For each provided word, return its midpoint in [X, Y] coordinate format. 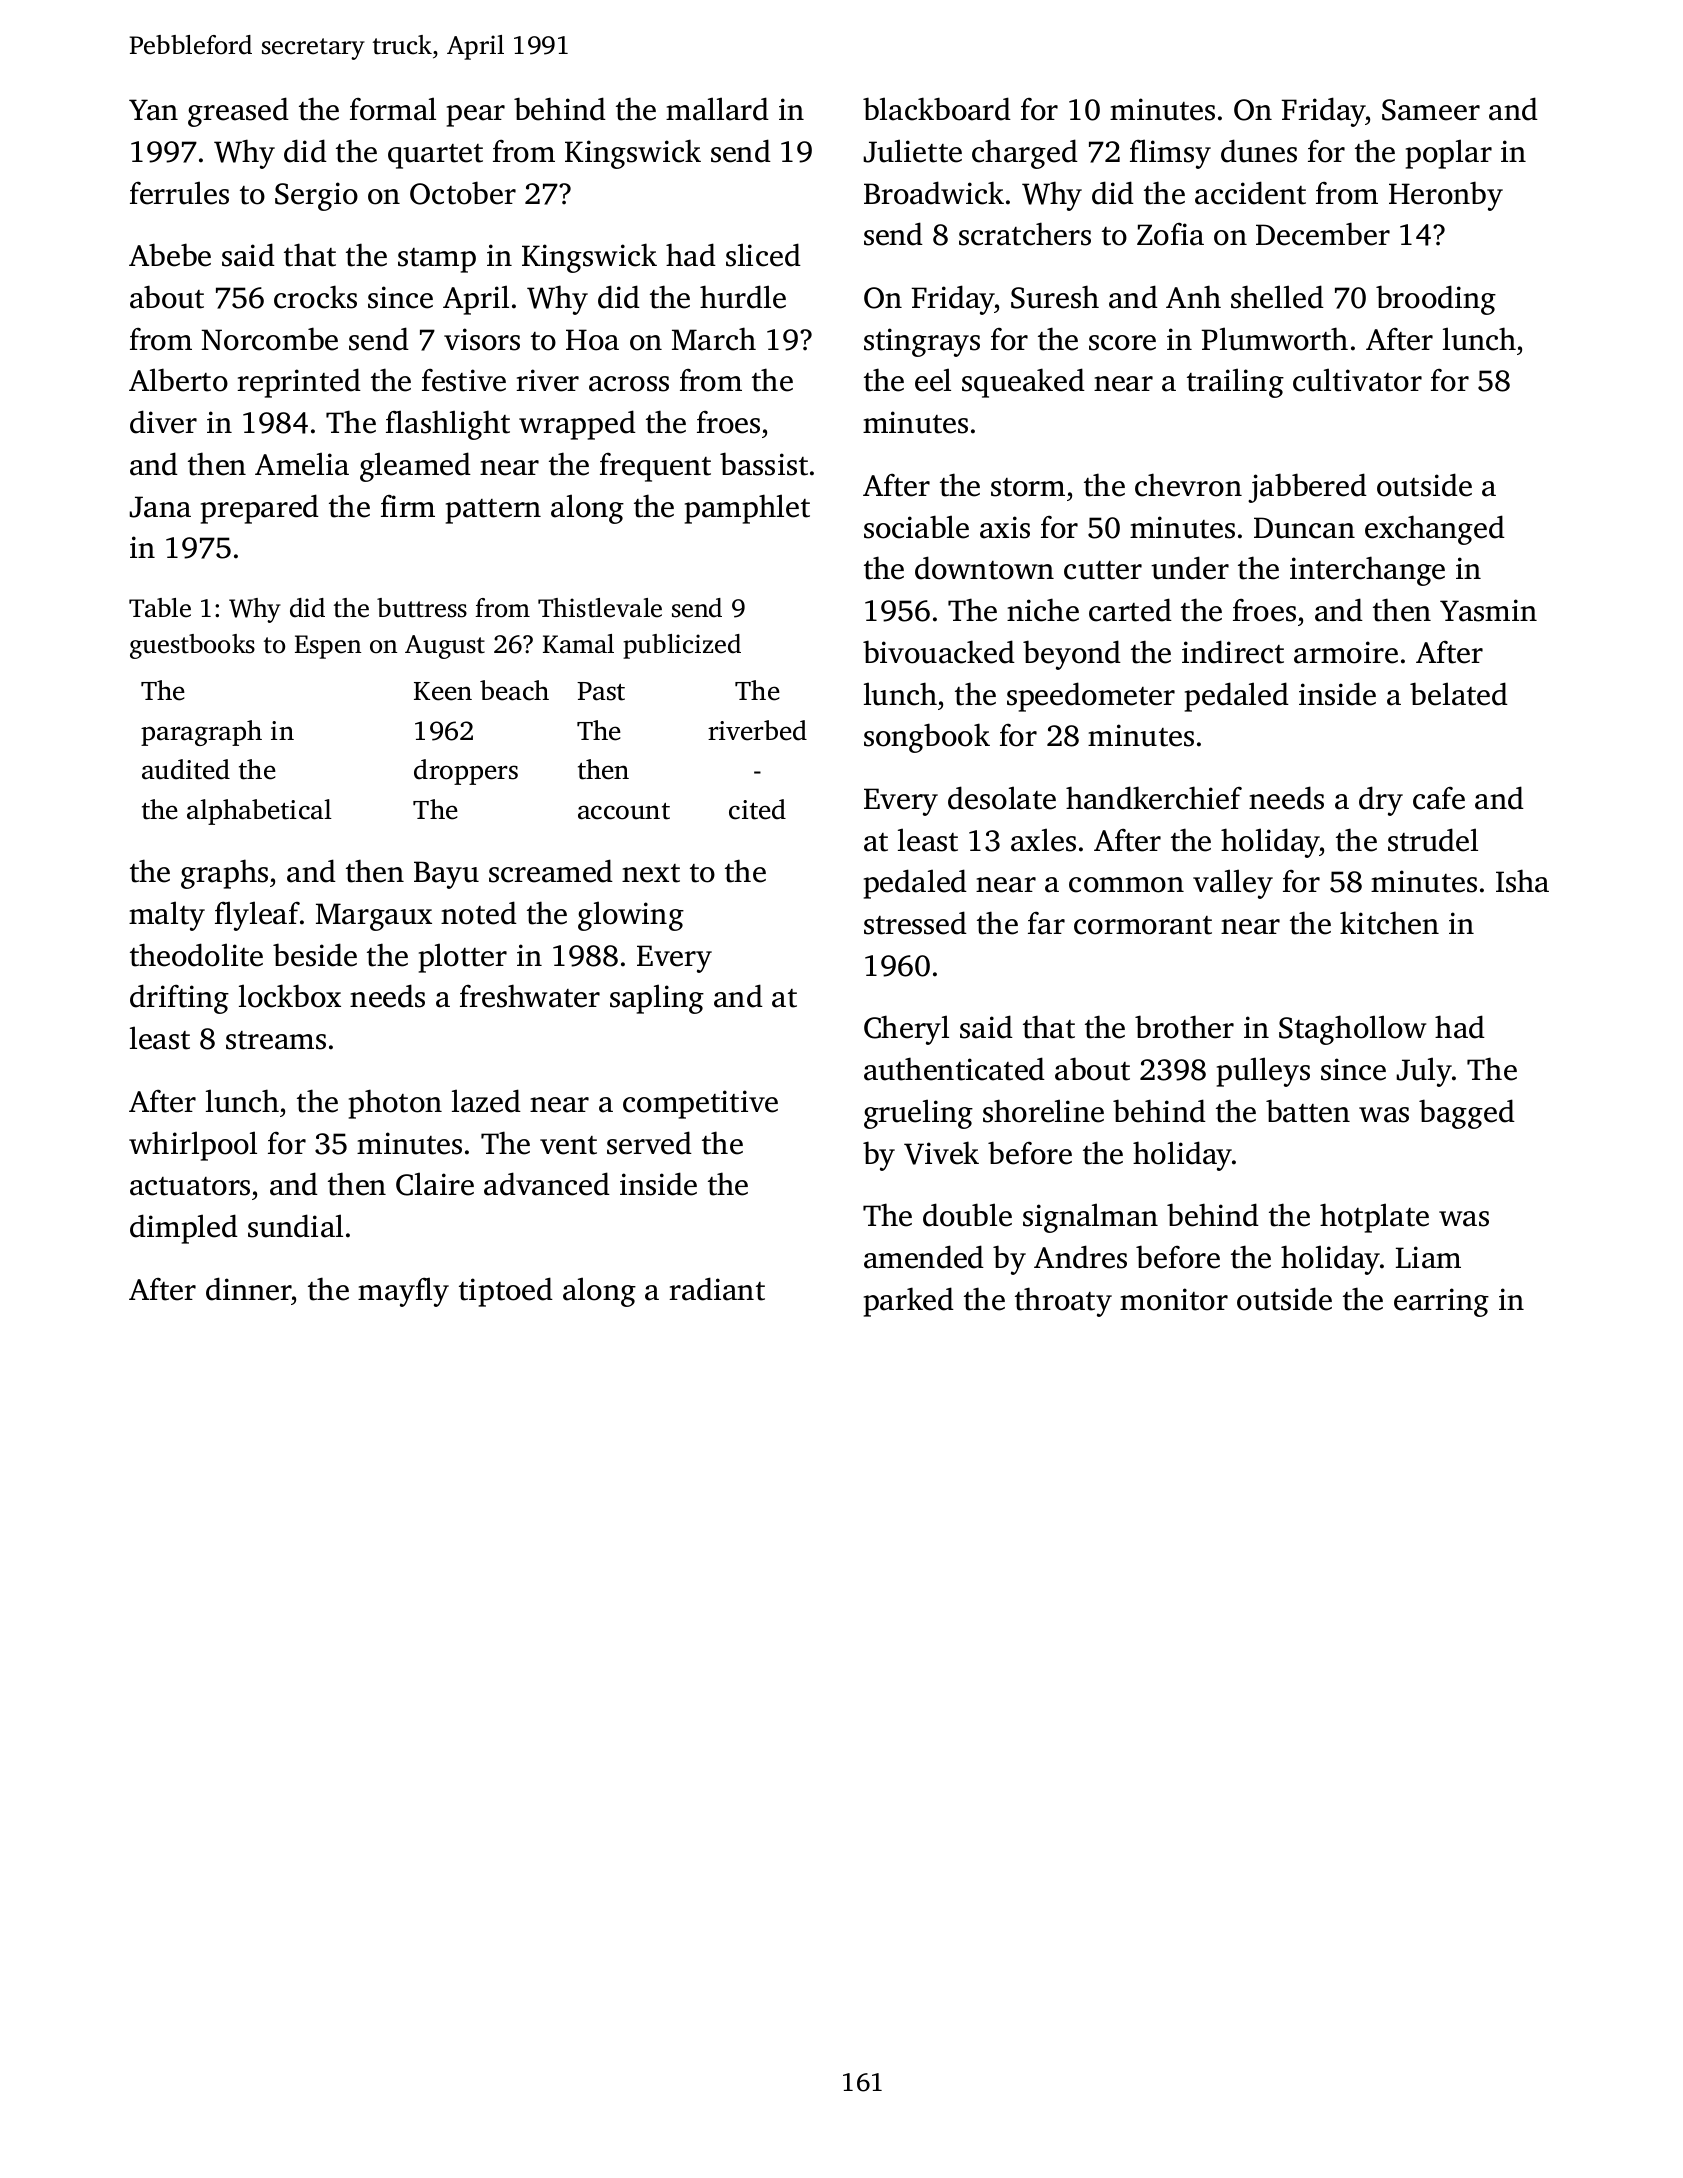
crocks [315, 297]
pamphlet [747, 509]
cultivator [1357, 380]
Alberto [178, 380]
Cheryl [906, 1030]
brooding [1436, 300]
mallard [717, 109]
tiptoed [506, 1292]
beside [315, 955]
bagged [1467, 1114]
